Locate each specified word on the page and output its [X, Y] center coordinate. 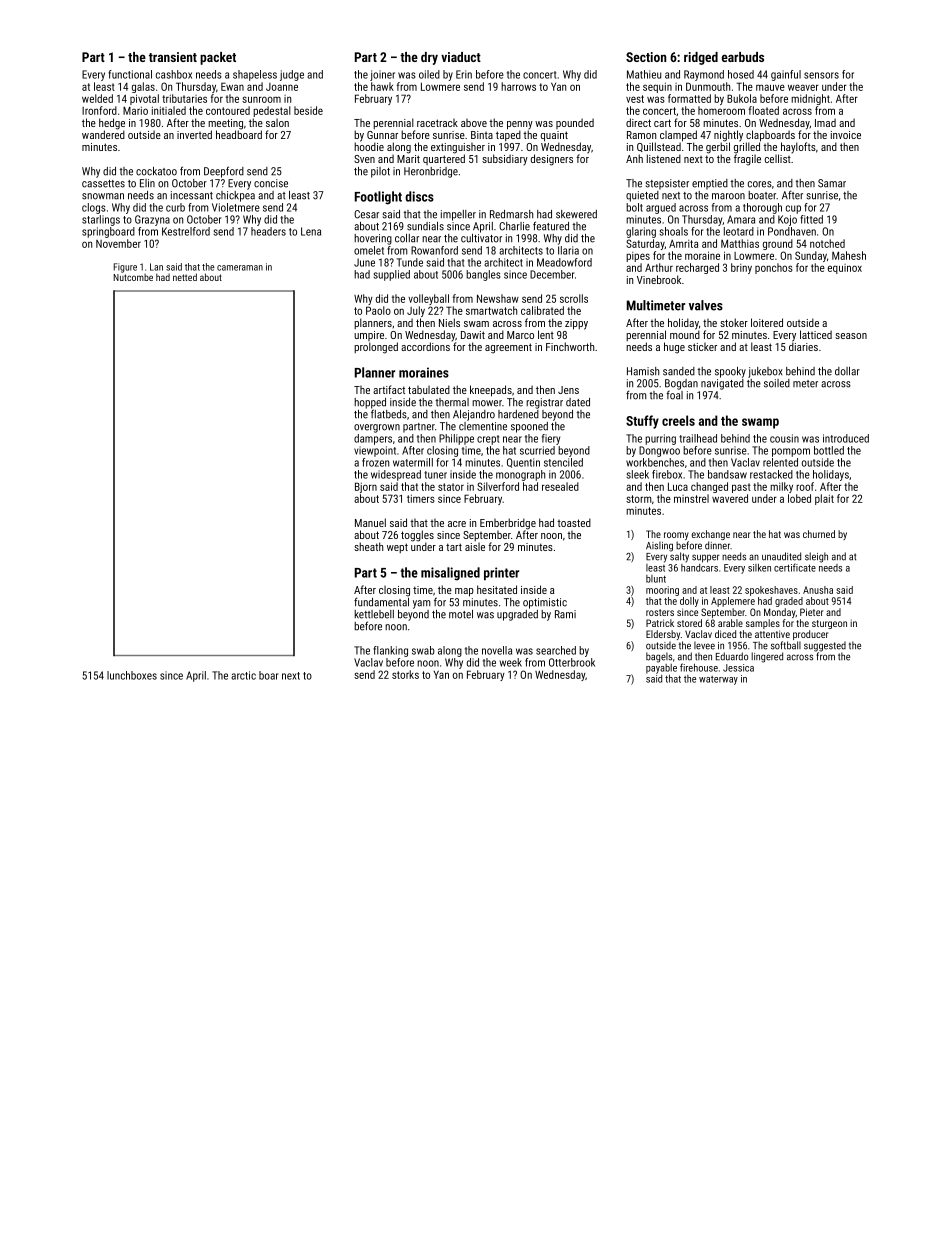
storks [405, 674]
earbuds [743, 57]
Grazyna [152, 220]
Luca [678, 487]
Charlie [514, 226]
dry [429, 58]
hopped [370, 403]
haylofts [798, 148]
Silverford [498, 486]
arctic [243, 675]
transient [173, 57]
